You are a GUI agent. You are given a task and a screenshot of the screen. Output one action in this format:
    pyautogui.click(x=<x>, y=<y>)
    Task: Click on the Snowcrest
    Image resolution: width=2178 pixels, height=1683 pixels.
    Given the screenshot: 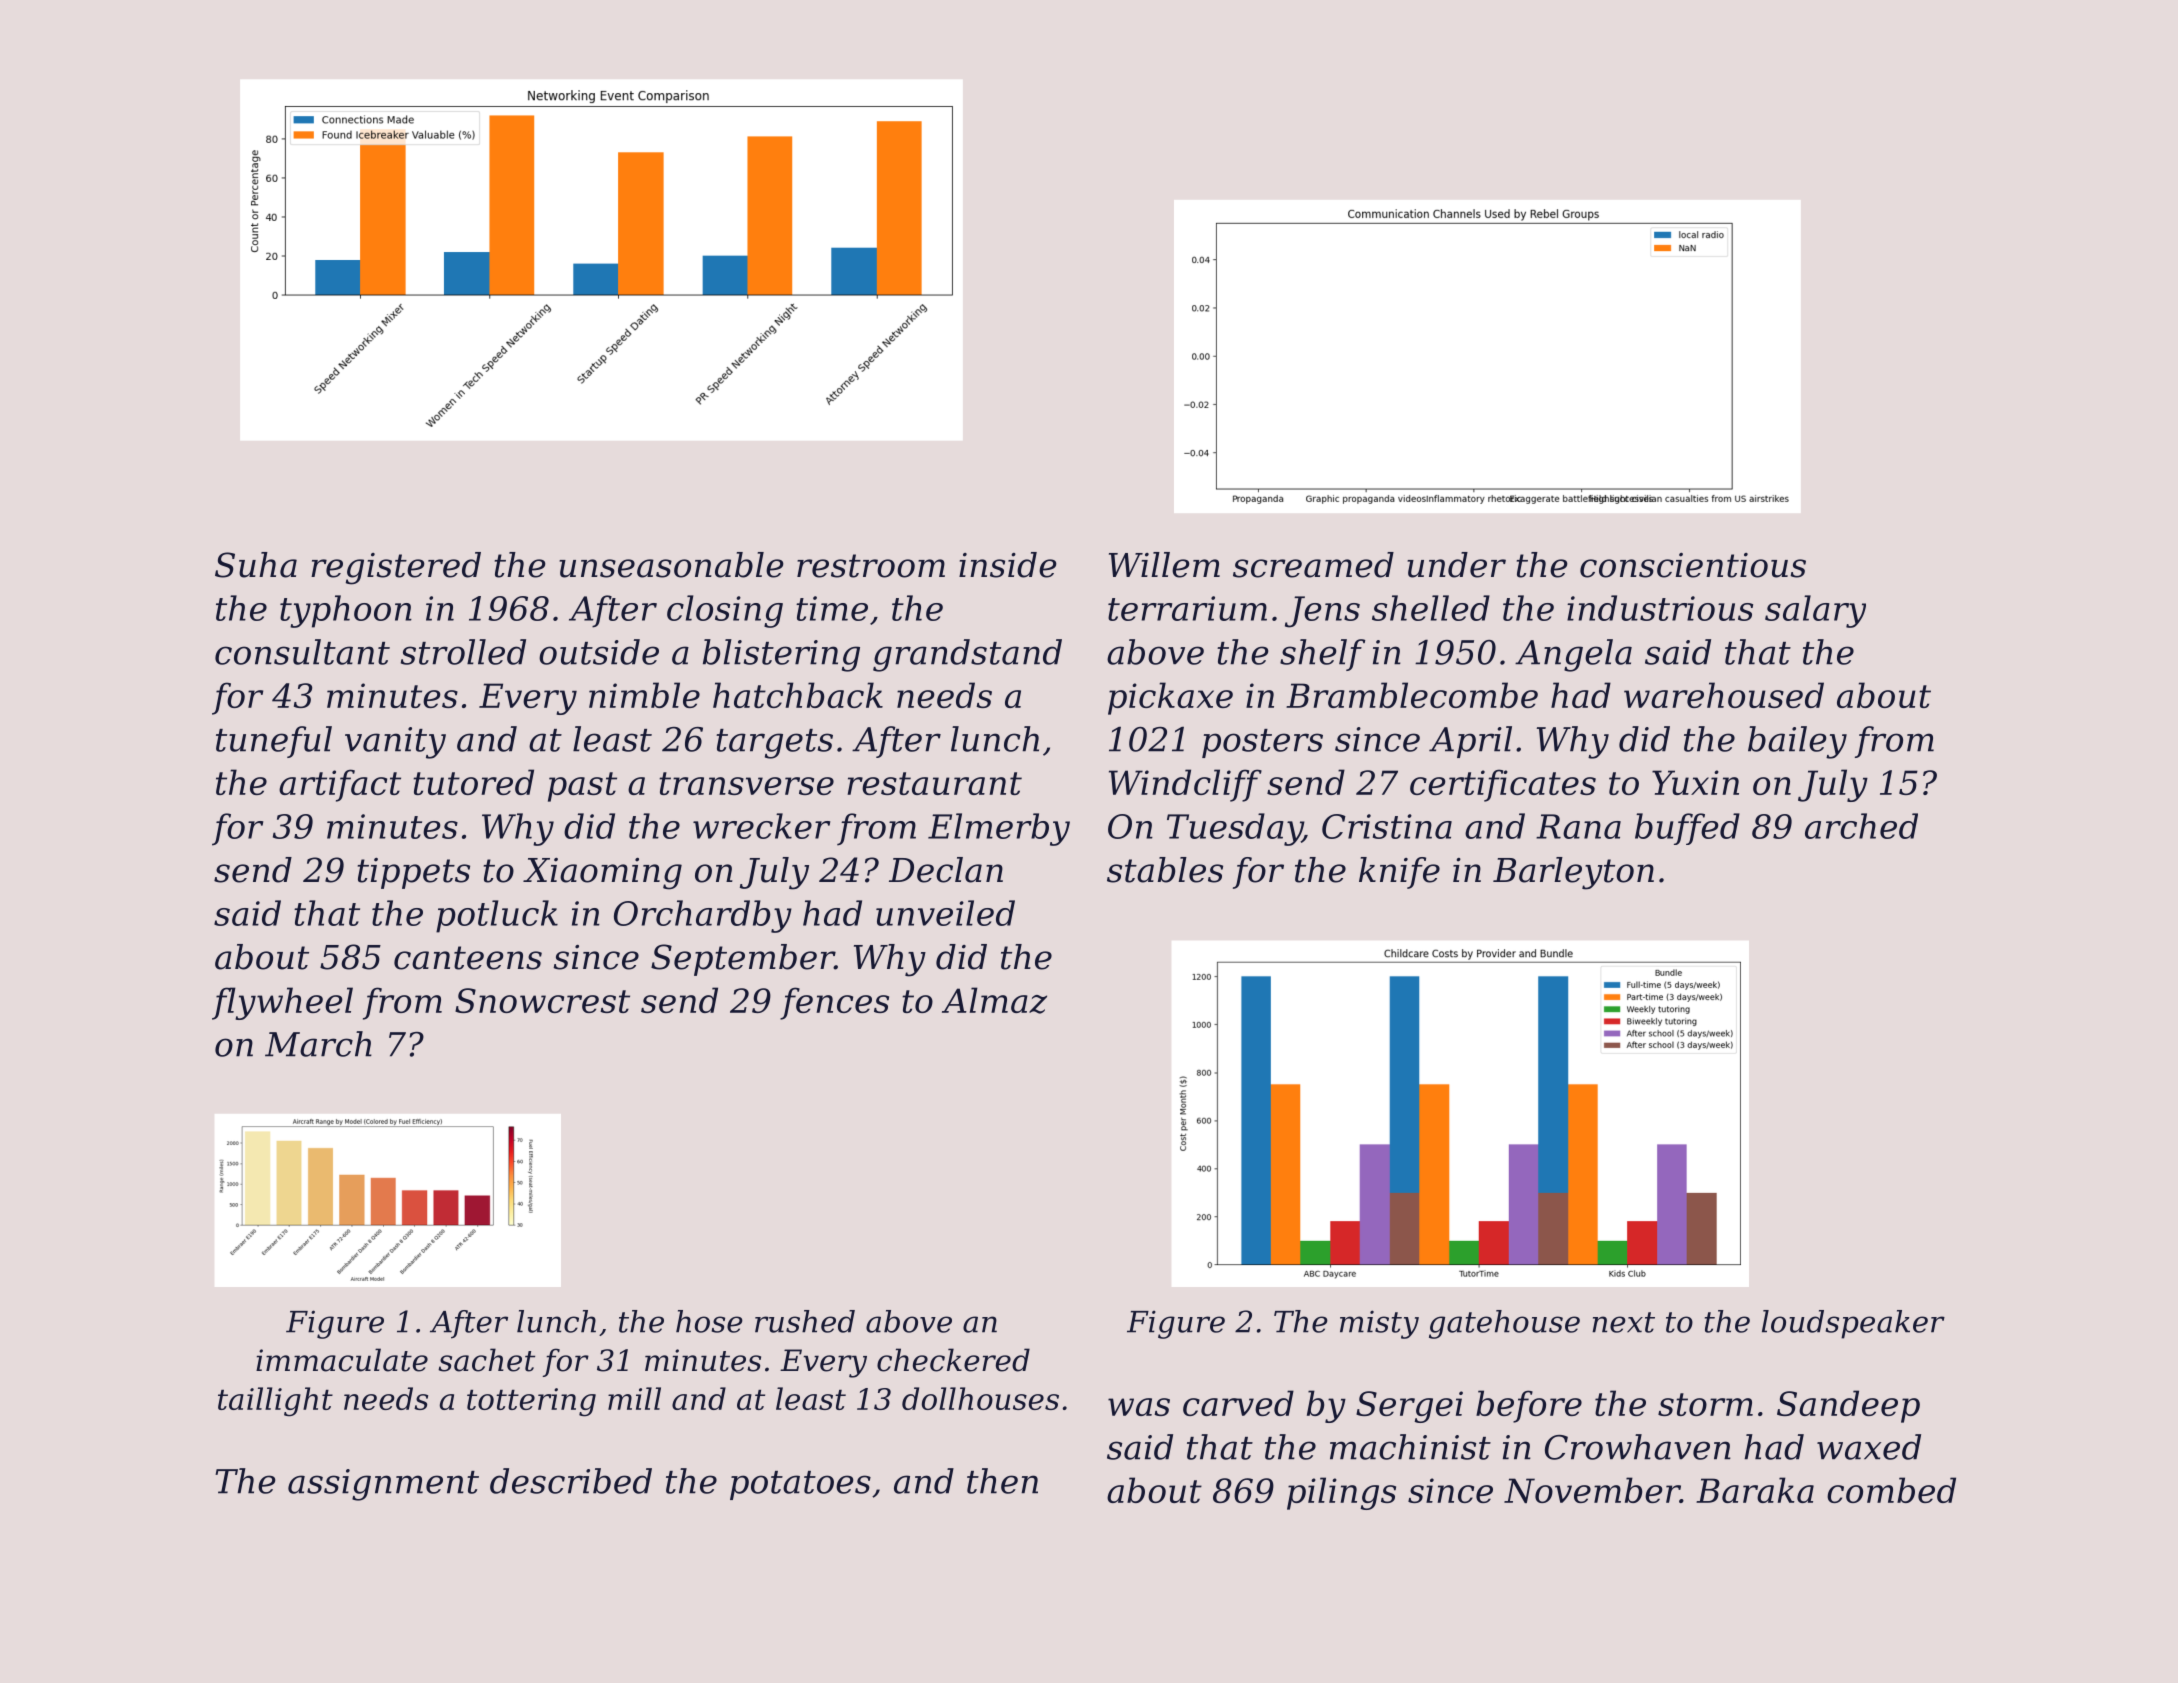 What is the action you would take?
    pyautogui.click(x=542, y=1000)
